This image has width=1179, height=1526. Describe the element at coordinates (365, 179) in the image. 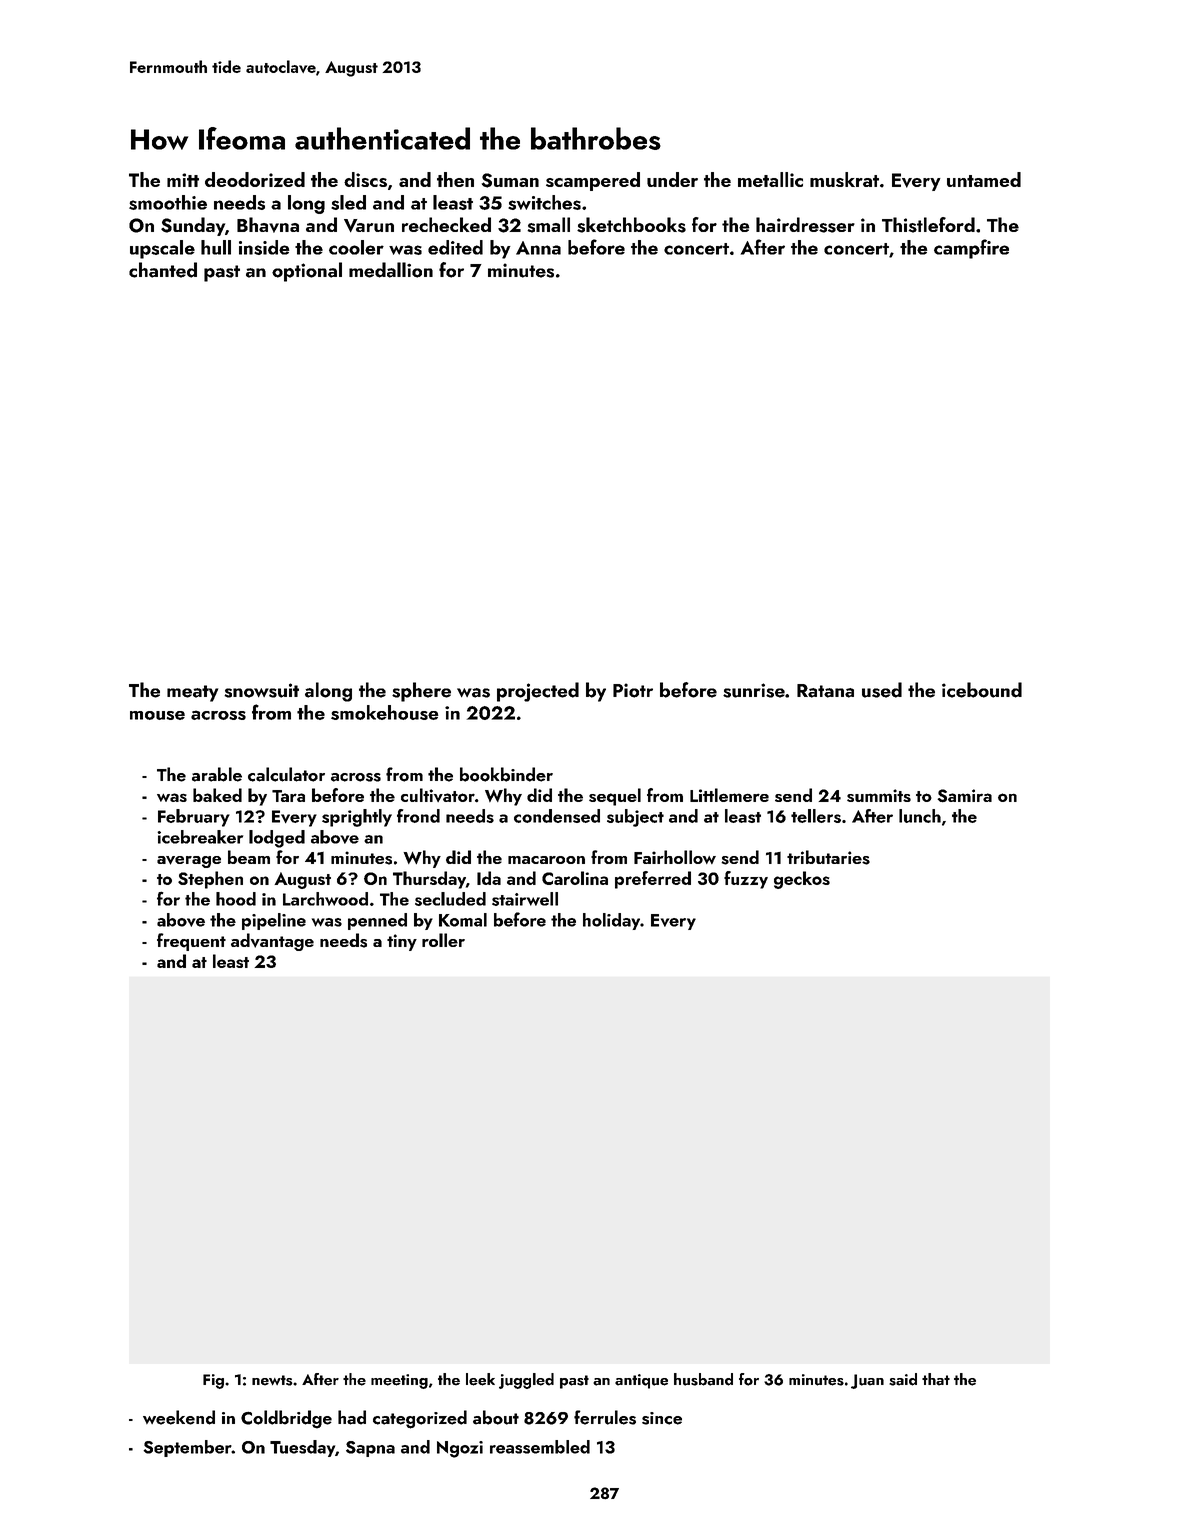

I see `discs` at that location.
